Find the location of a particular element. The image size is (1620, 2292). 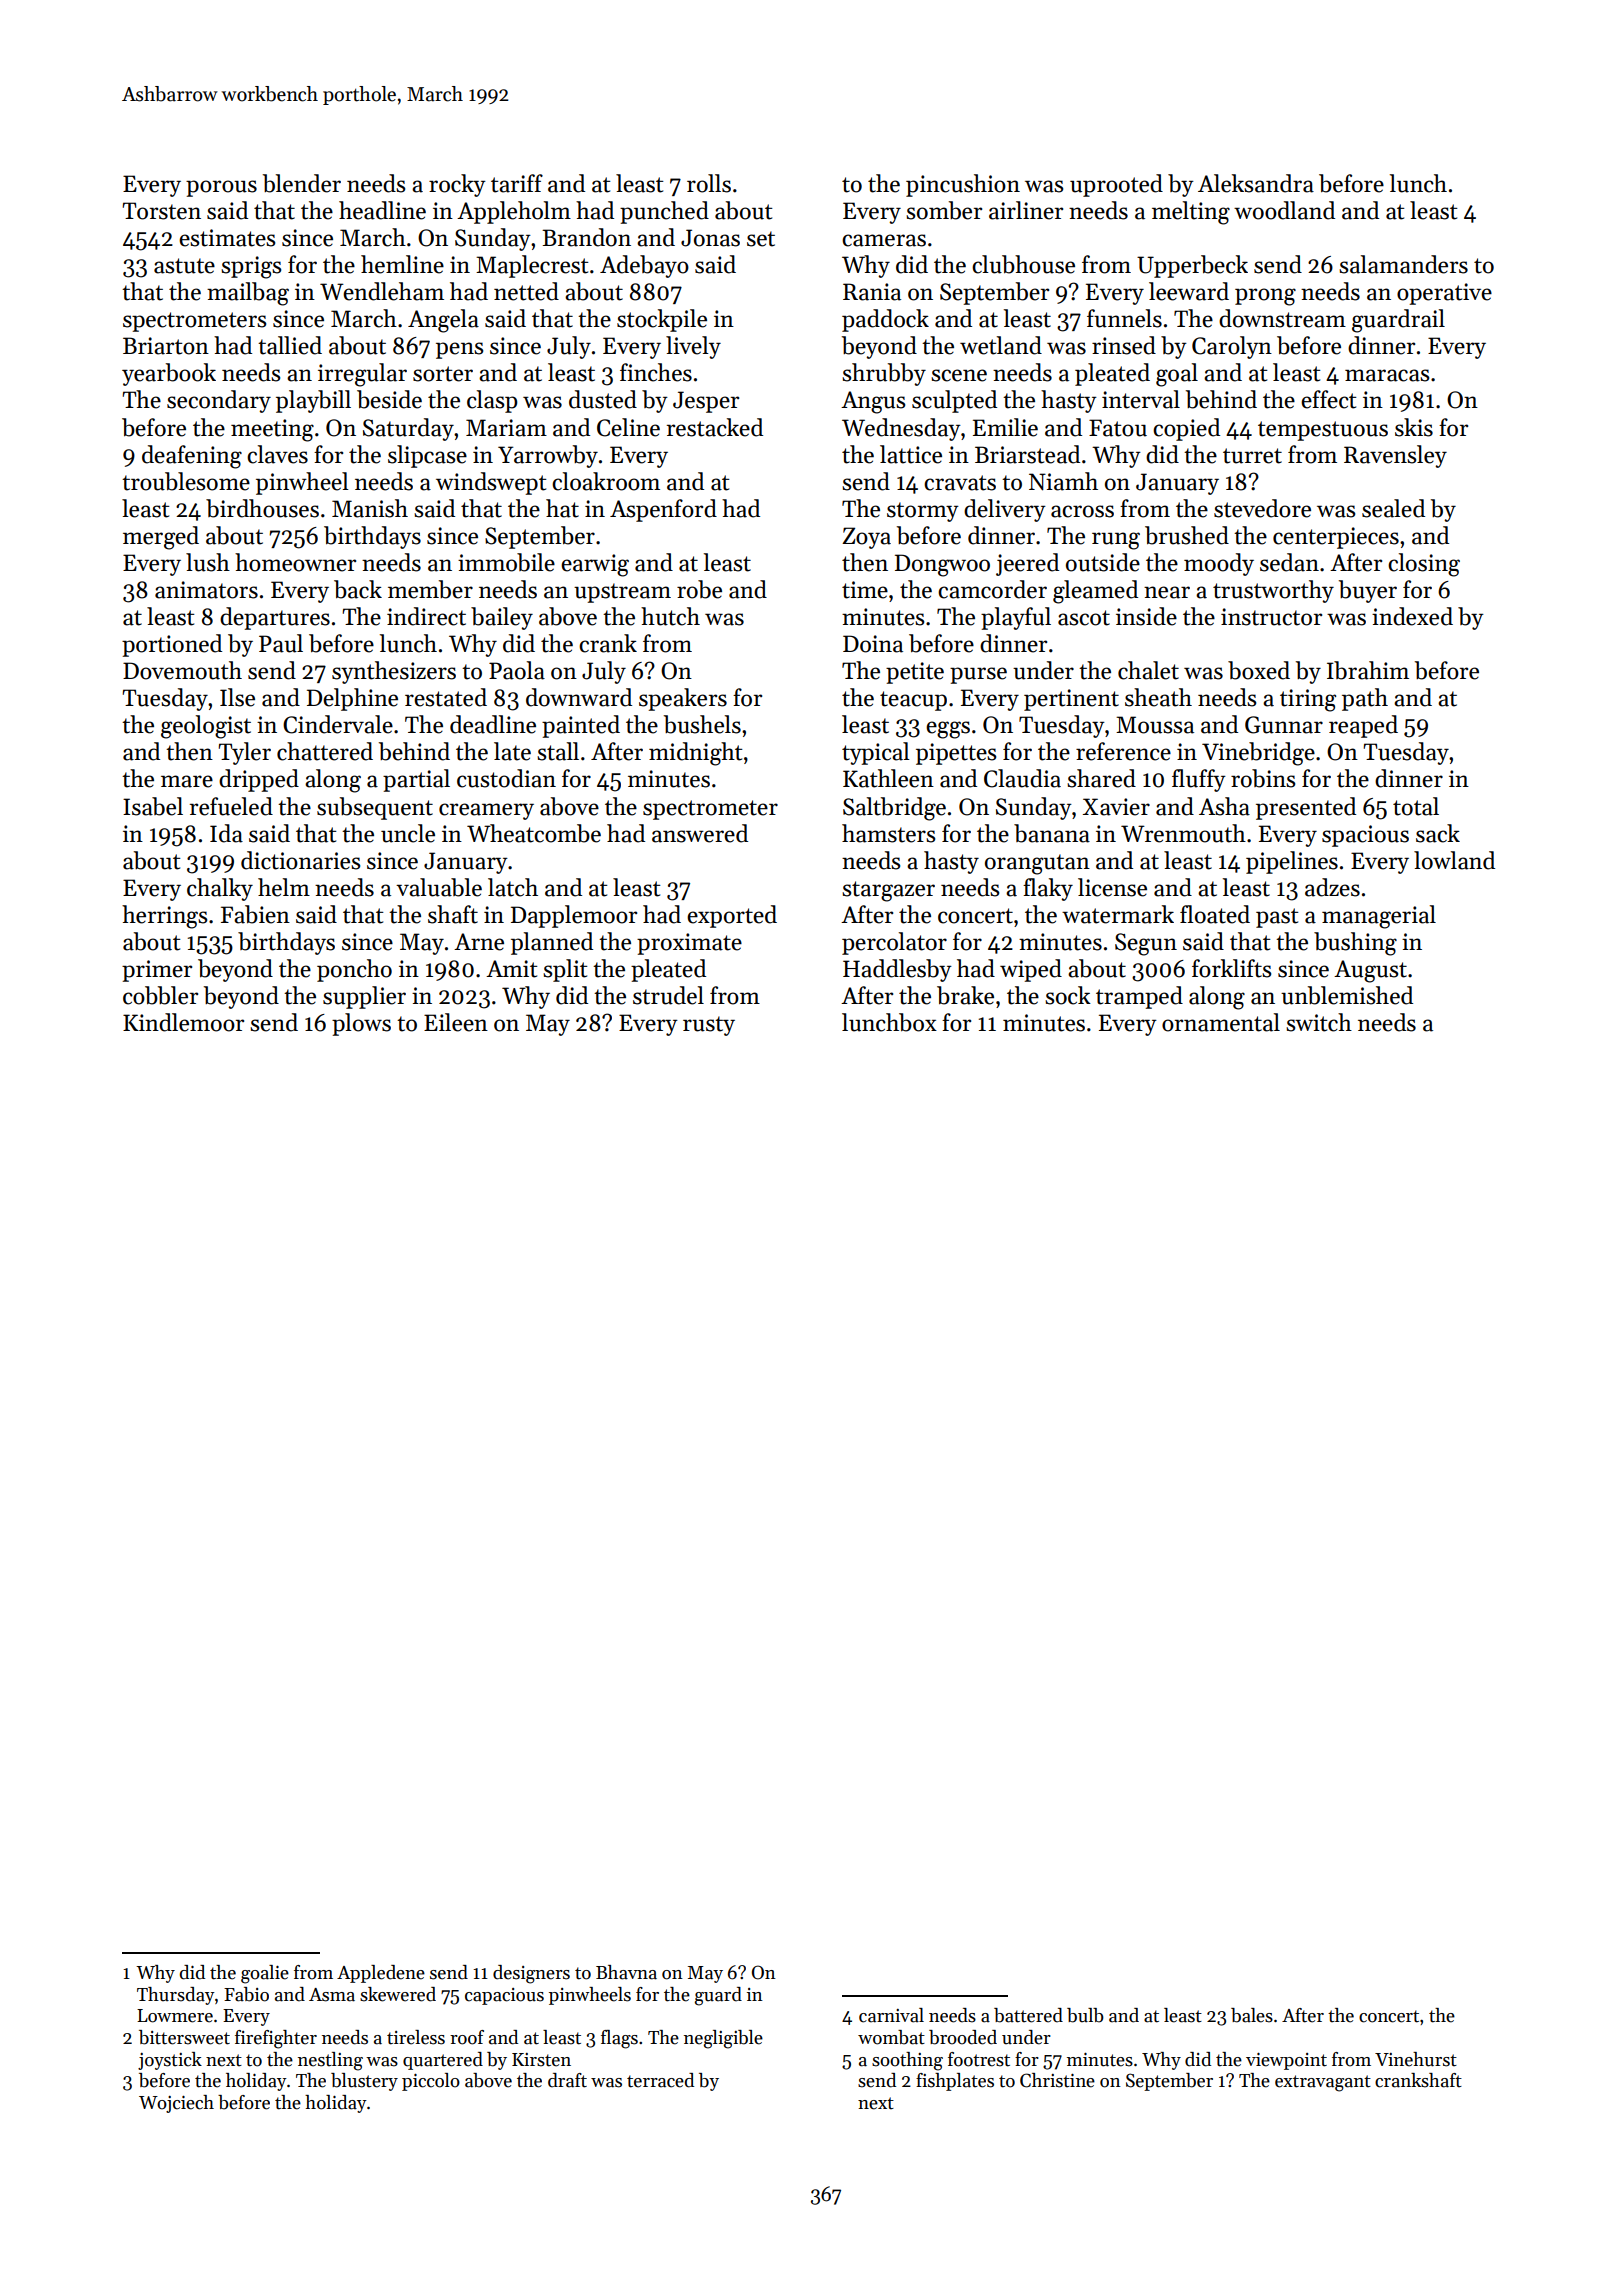

pipelines is located at coordinates (1292, 862).
